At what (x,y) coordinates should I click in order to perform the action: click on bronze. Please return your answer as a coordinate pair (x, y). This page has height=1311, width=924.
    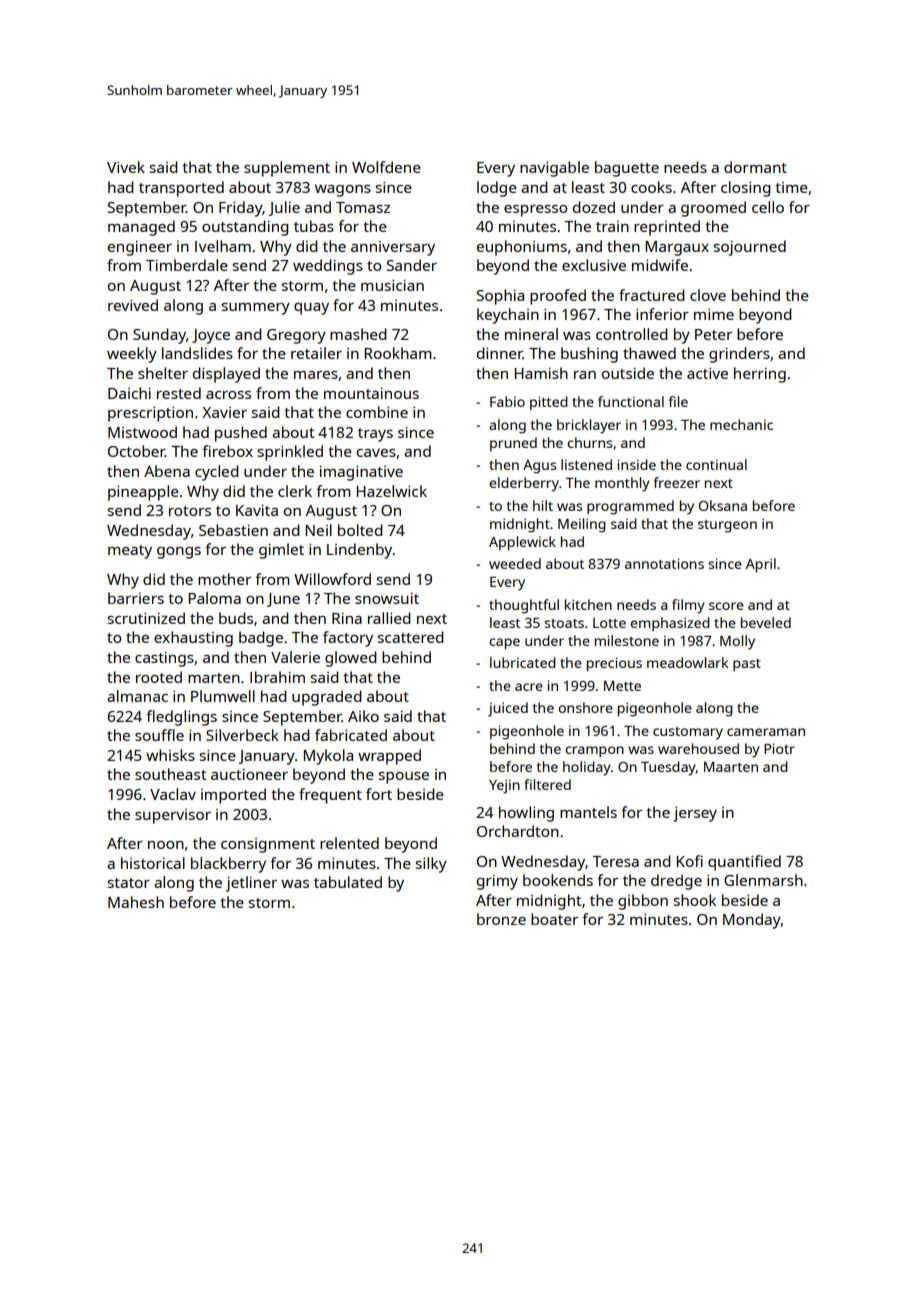
    Looking at the image, I should click on (501, 919).
